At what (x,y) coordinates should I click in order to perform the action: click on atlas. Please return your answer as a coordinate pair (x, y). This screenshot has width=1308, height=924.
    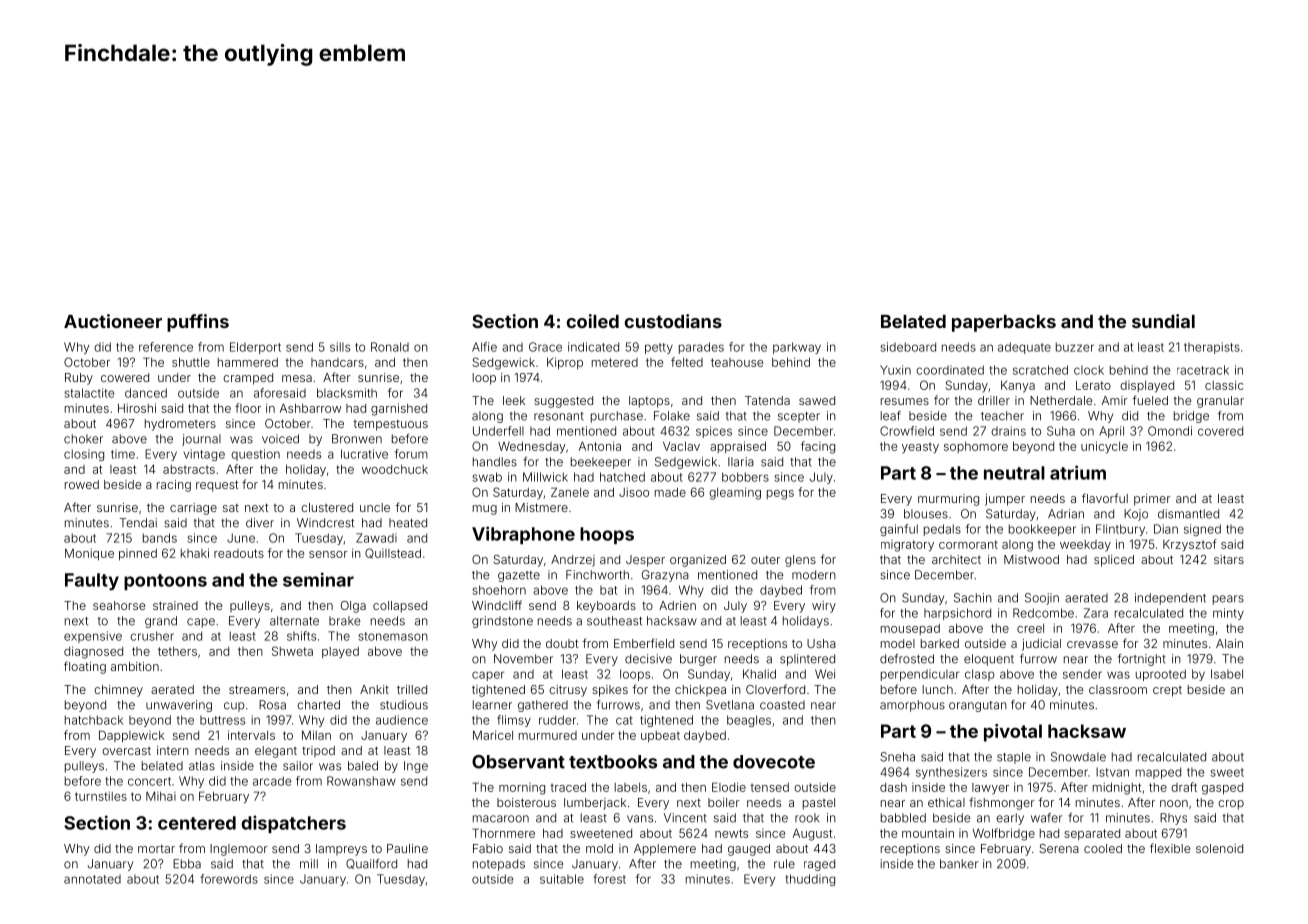
    Looking at the image, I should click on (202, 766).
